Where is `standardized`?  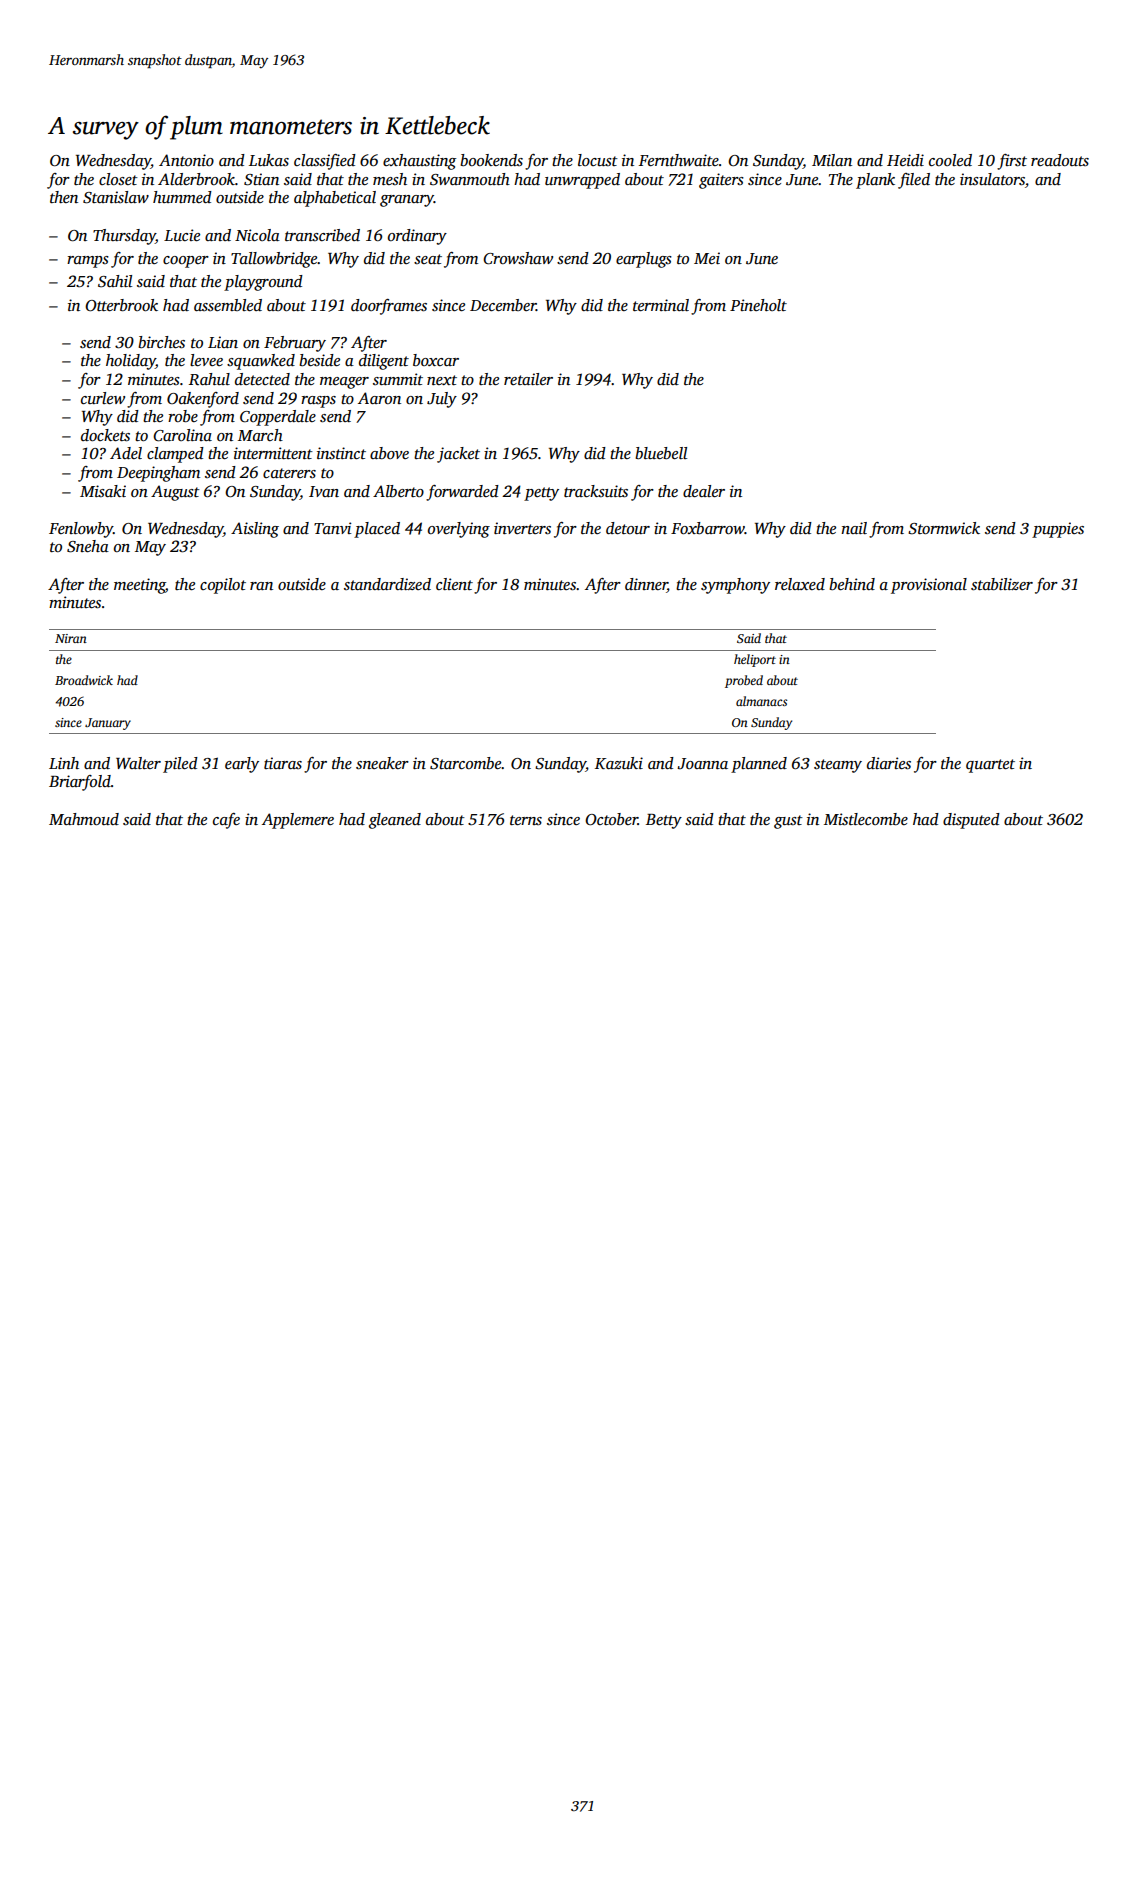 standardized is located at coordinates (387, 584).
